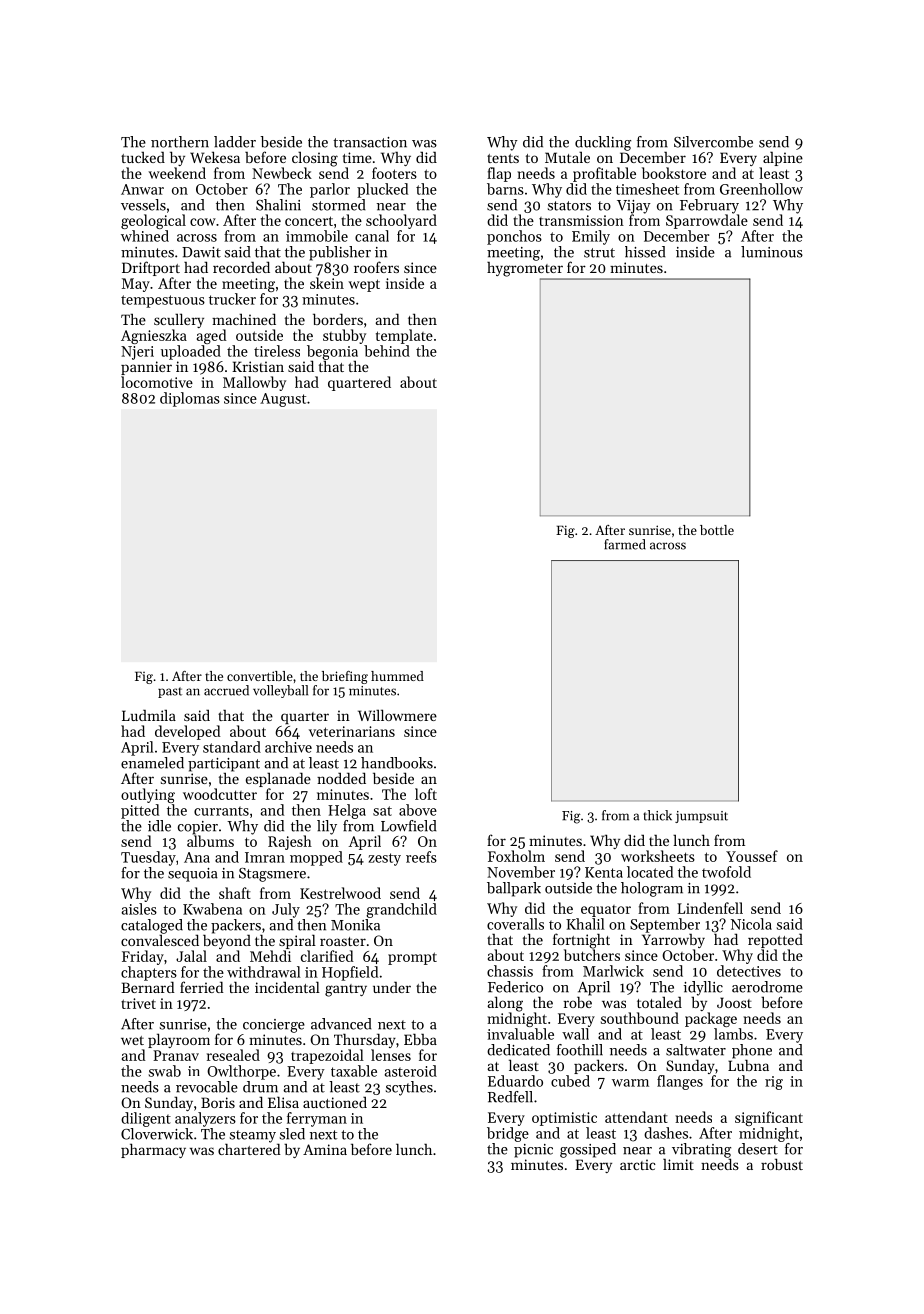 The image size is (924, 1314). I want to click on tents, so click(503, 158).
